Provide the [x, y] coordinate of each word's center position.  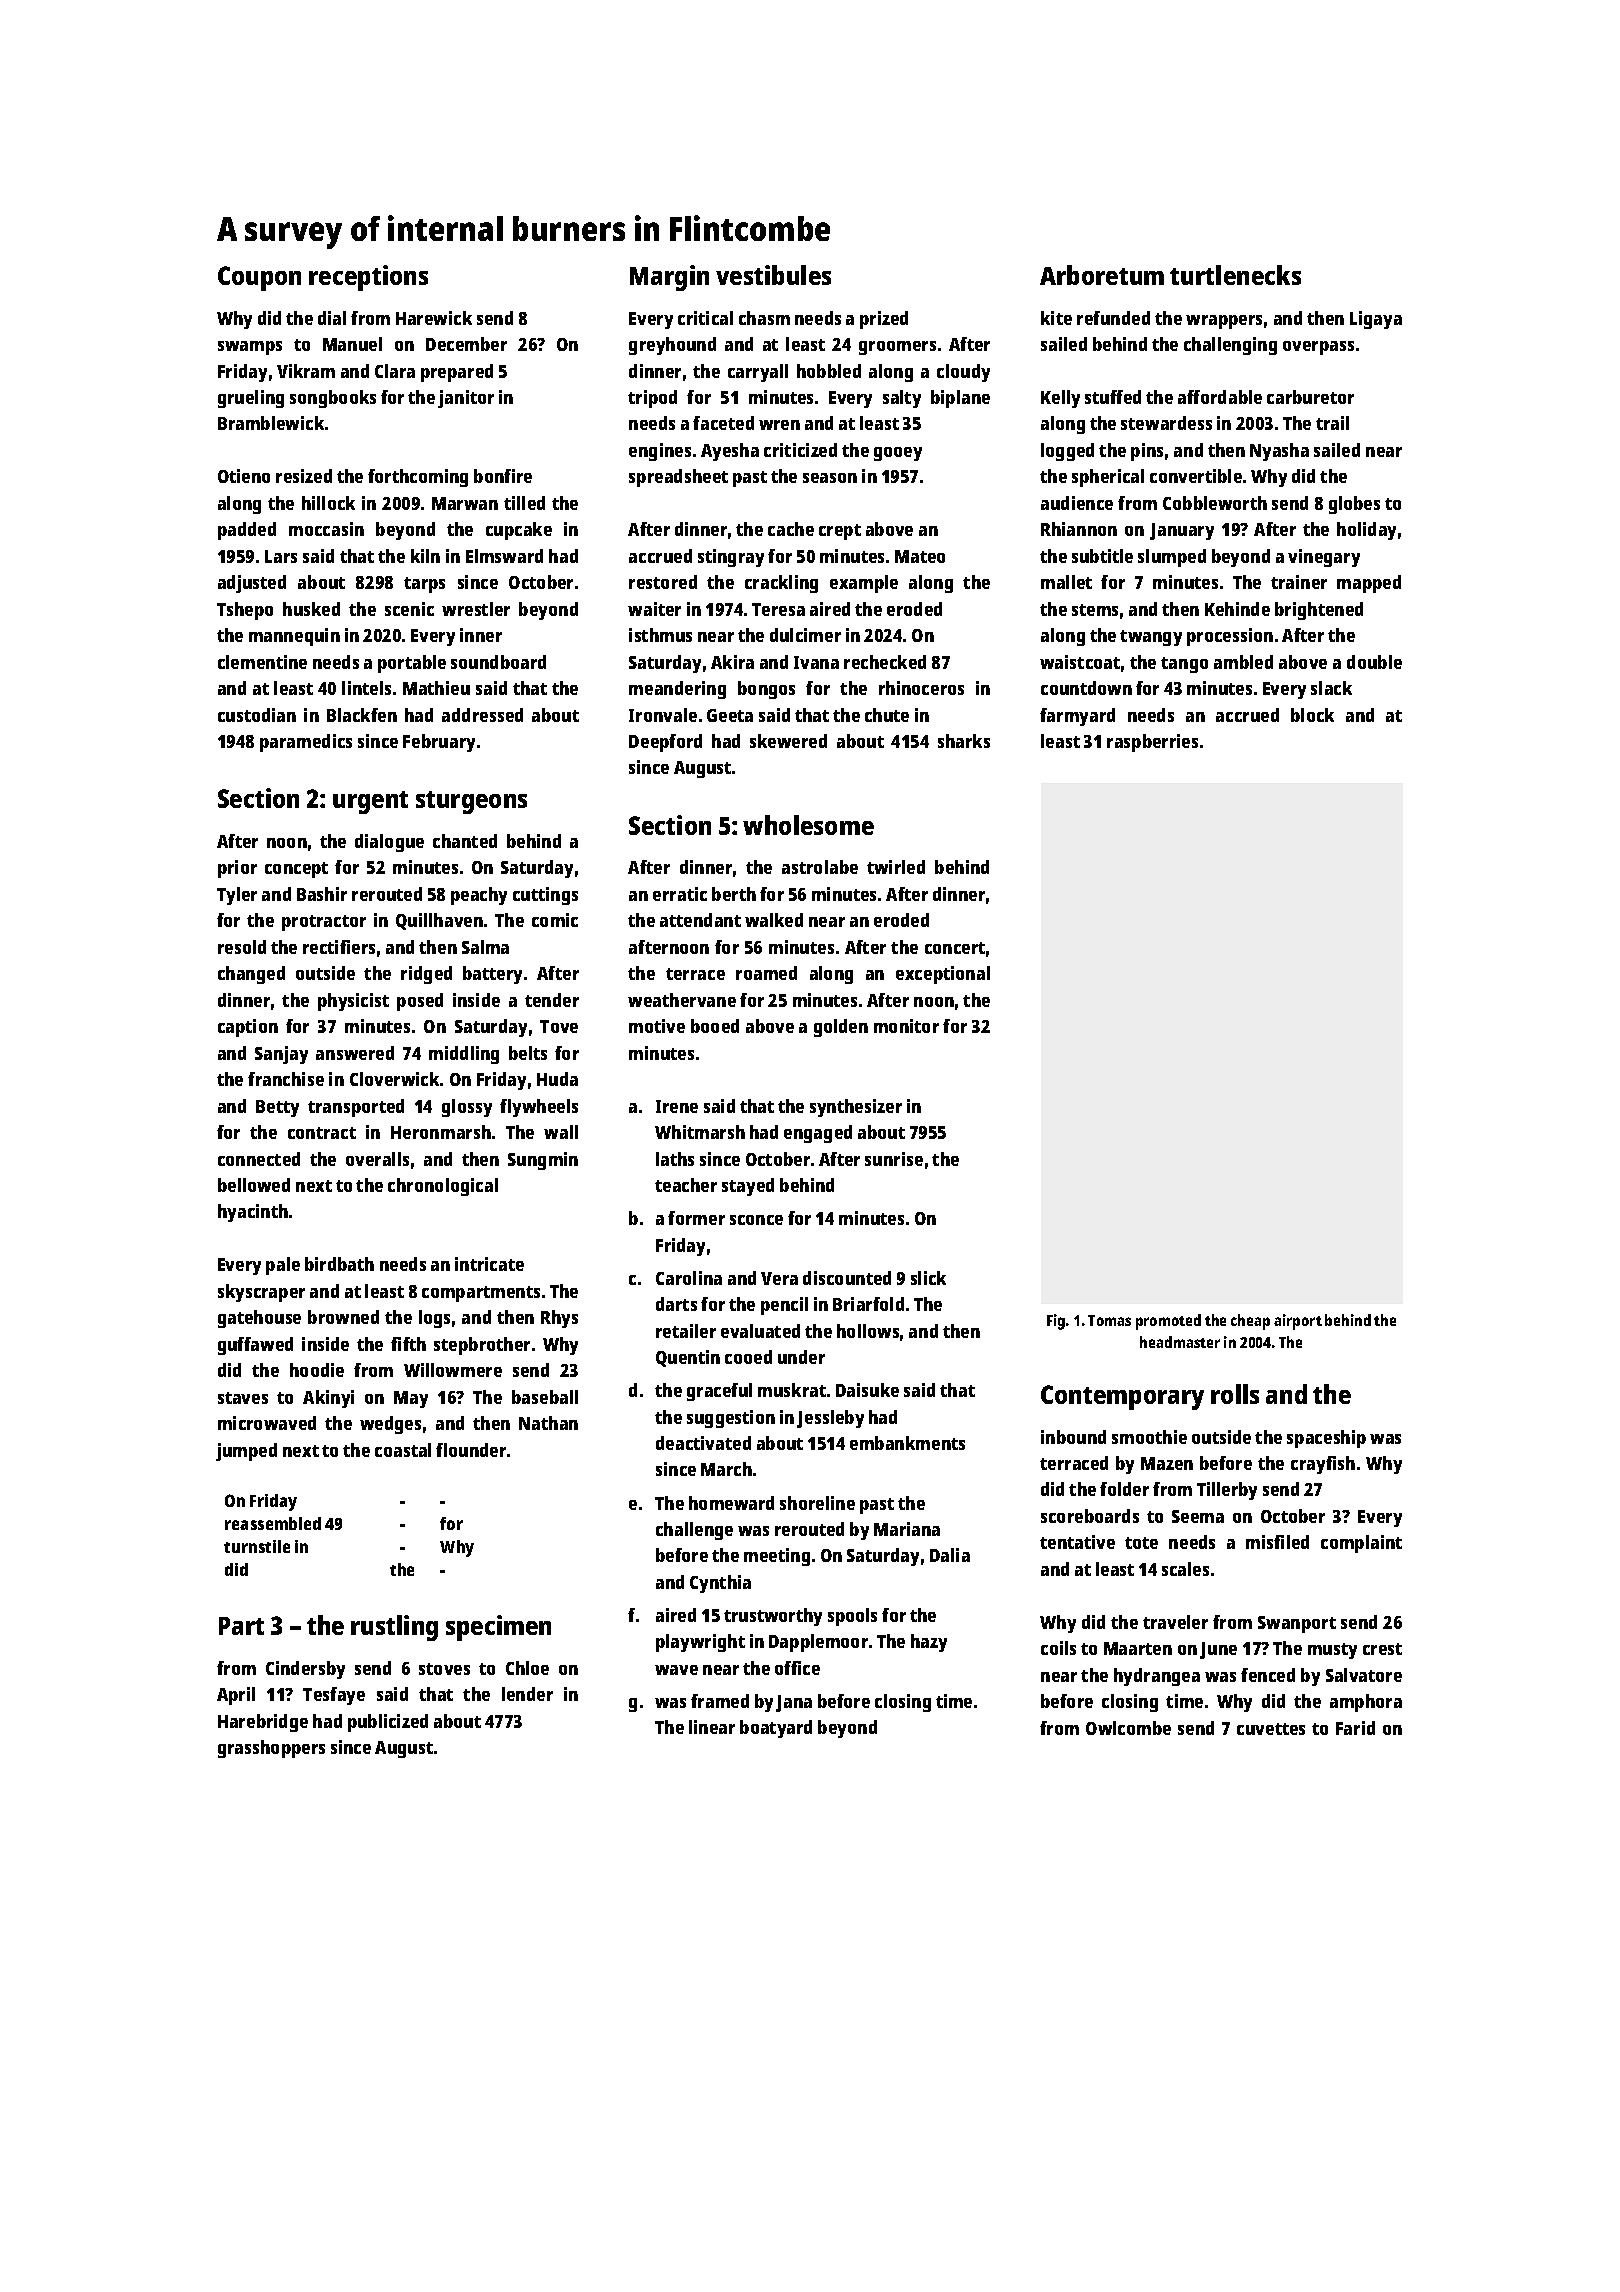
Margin [669, 278]
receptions [368, 278]
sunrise [894, 1159]
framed [720, 1701]
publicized [388, 1723]
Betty [277, 1108]
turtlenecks [1235, 275]
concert [955, 948]
